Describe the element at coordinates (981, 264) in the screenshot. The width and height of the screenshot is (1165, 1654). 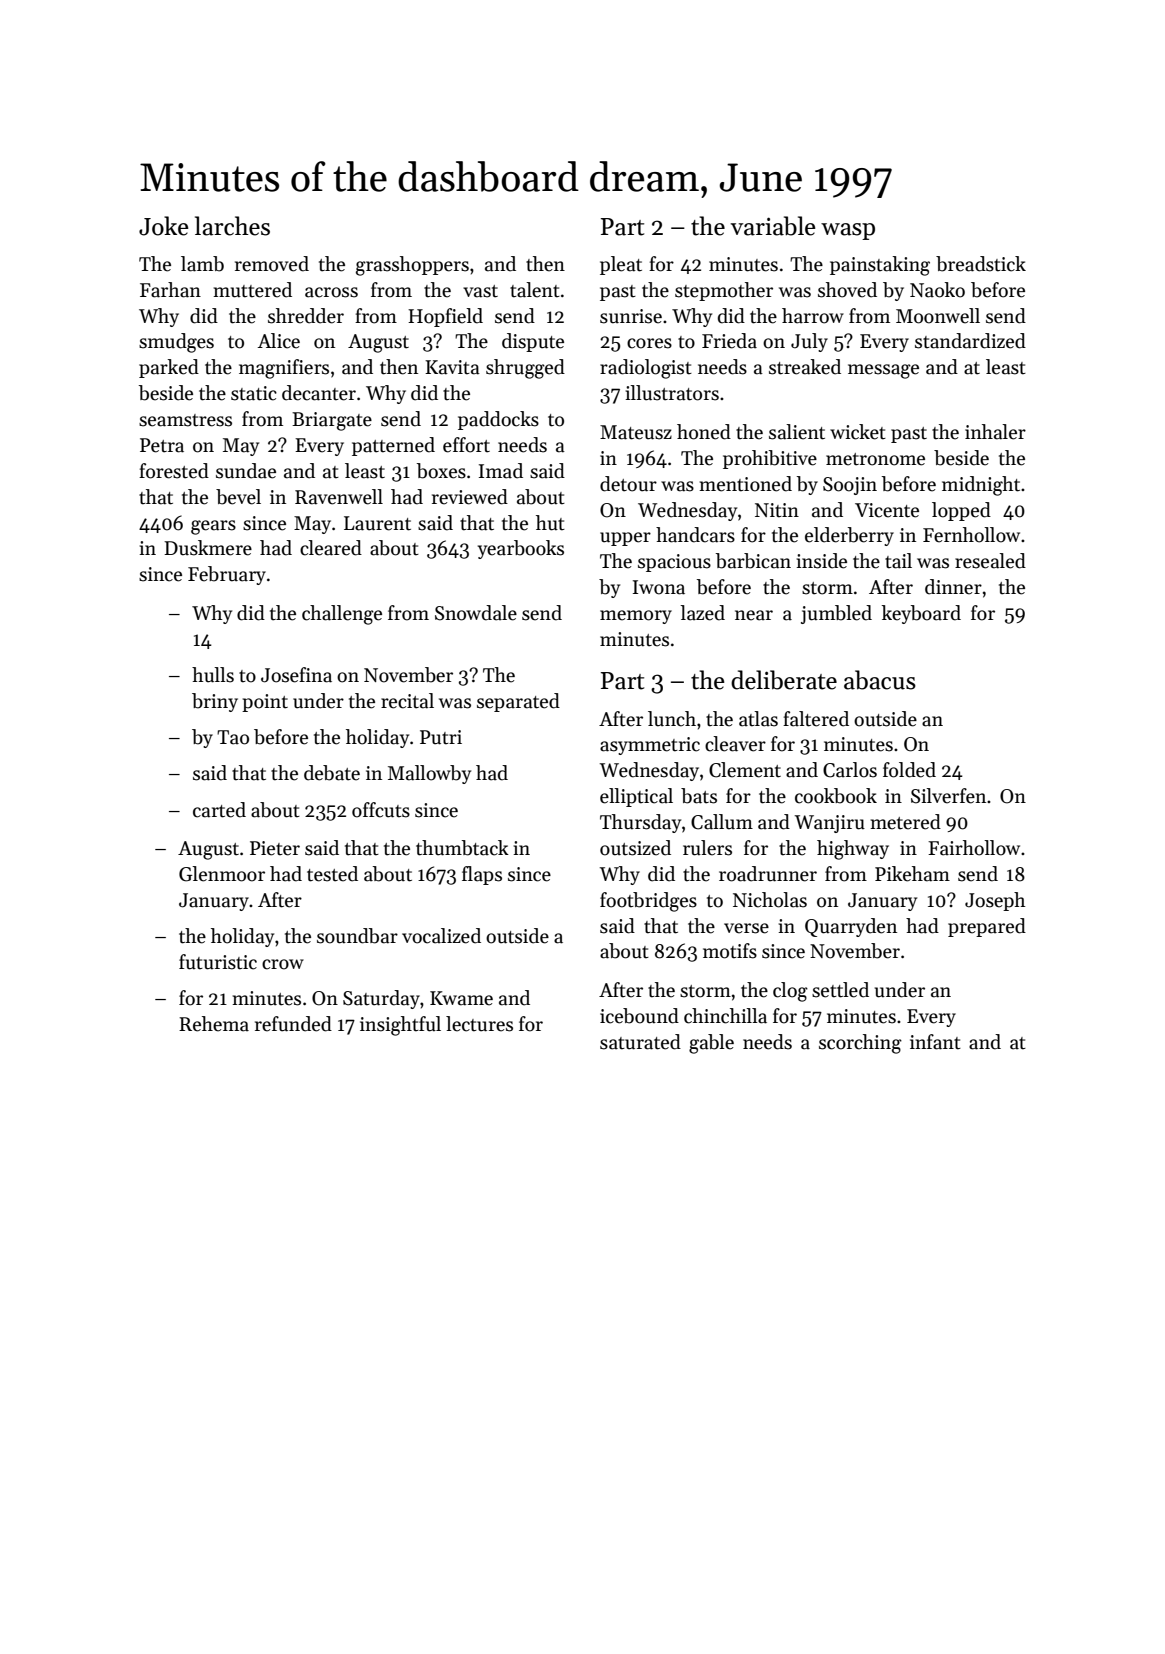
I see `breadstick` at that location.
